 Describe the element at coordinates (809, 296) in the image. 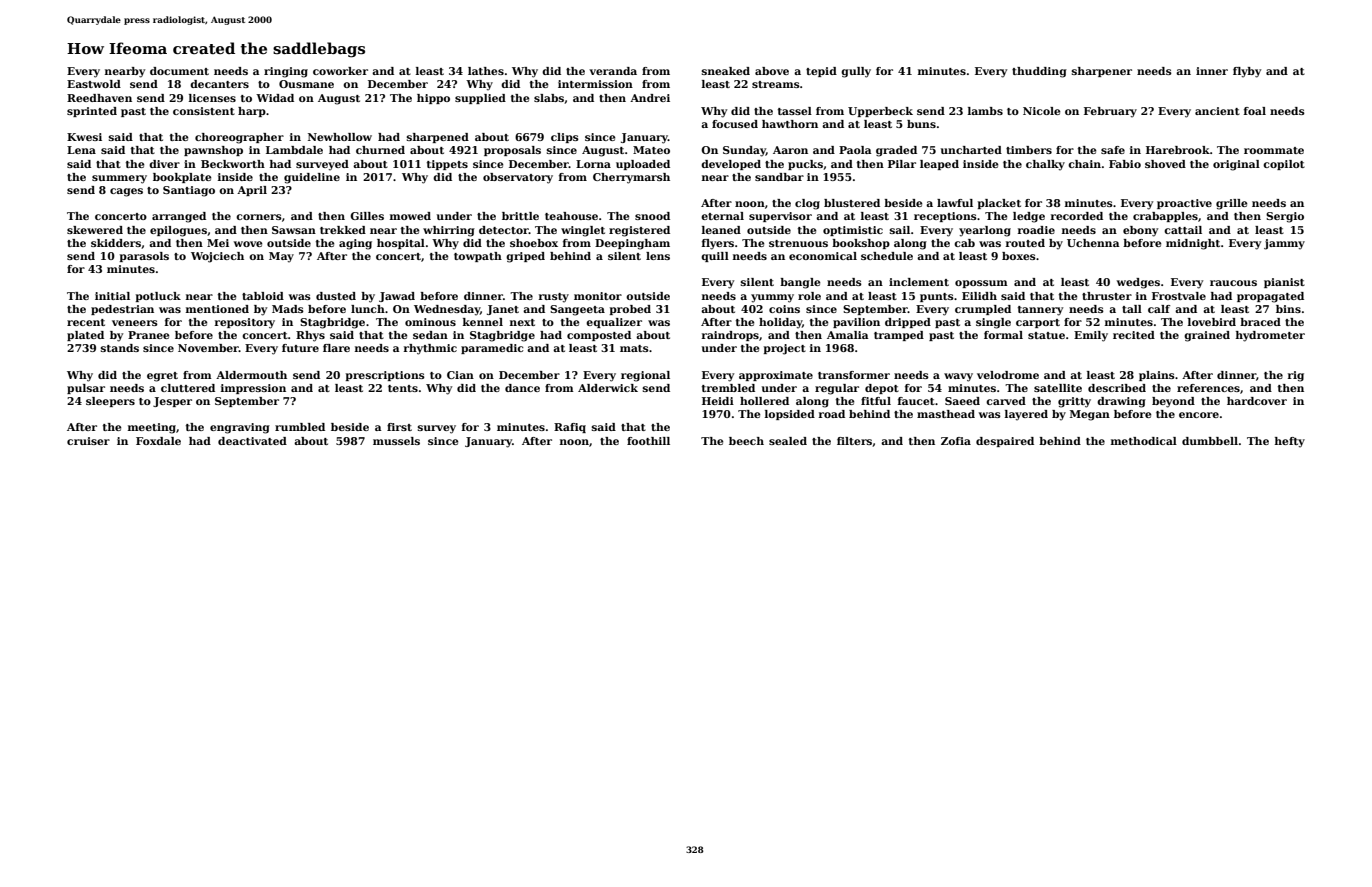

I see `role` at that location.
